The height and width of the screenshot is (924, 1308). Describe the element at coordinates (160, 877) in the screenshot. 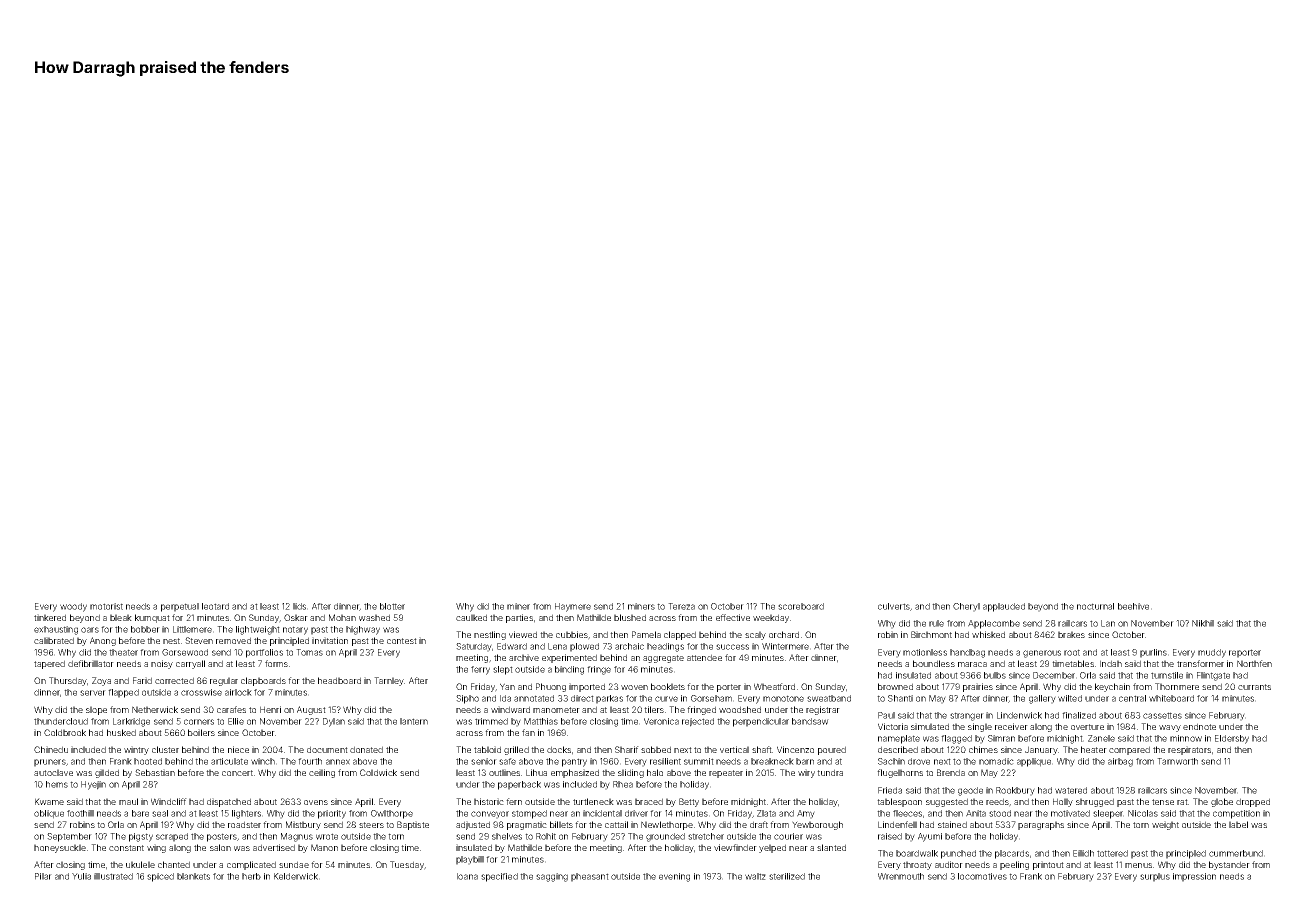

I see `spiced` at that location.
